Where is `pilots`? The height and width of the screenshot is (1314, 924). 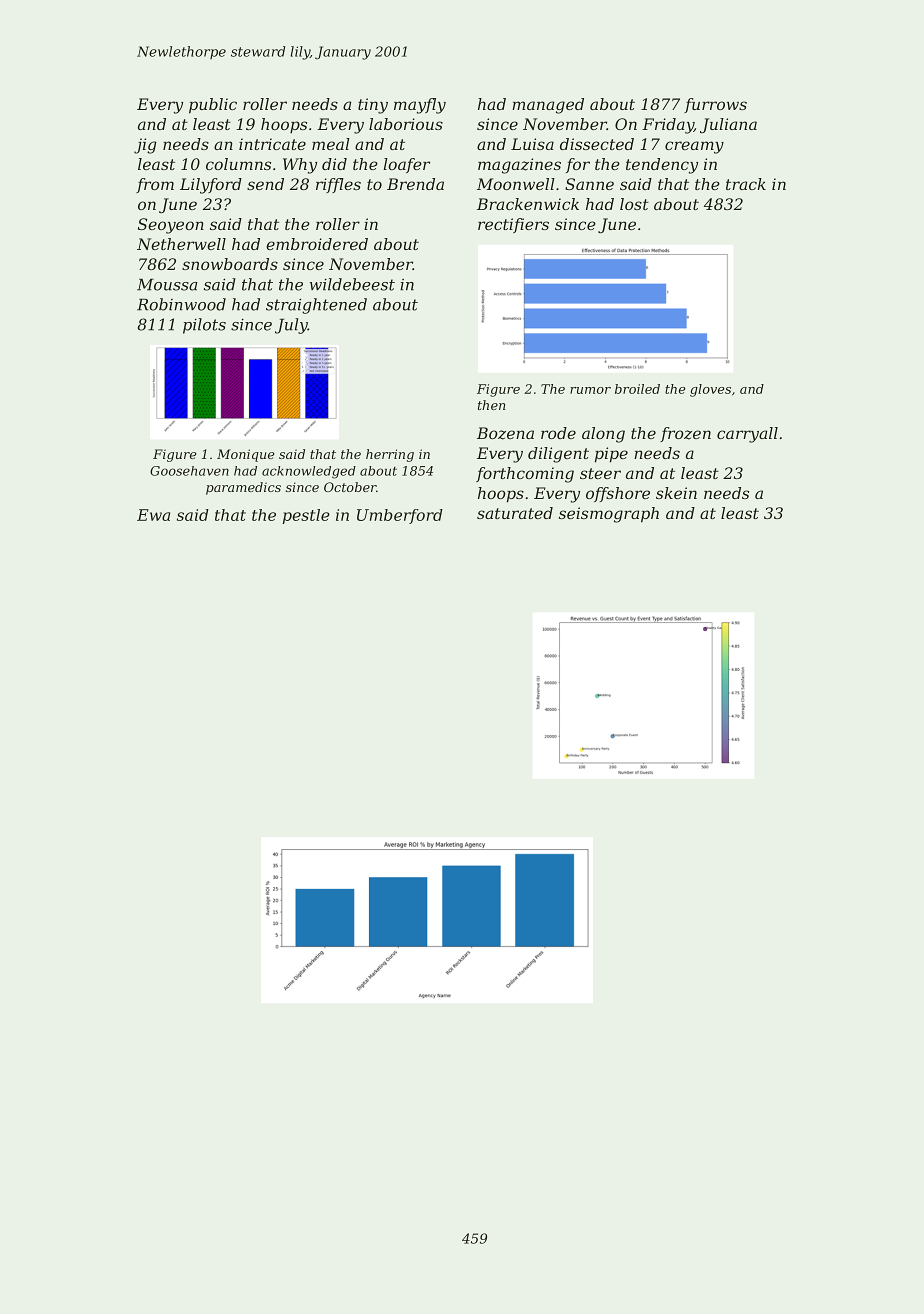
pilots is located at coordinates (204, 326).
